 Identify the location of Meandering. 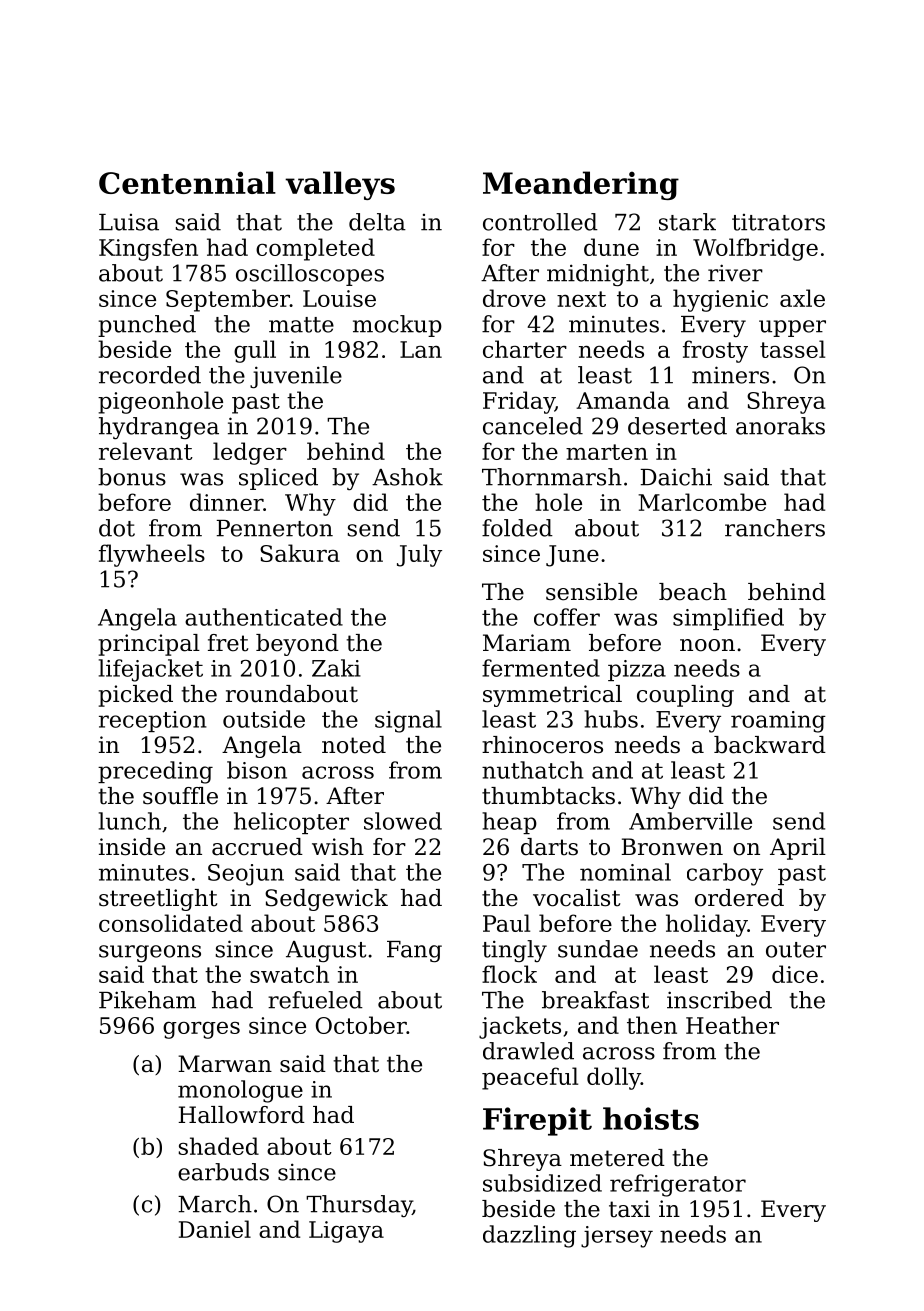
(581, 185).
